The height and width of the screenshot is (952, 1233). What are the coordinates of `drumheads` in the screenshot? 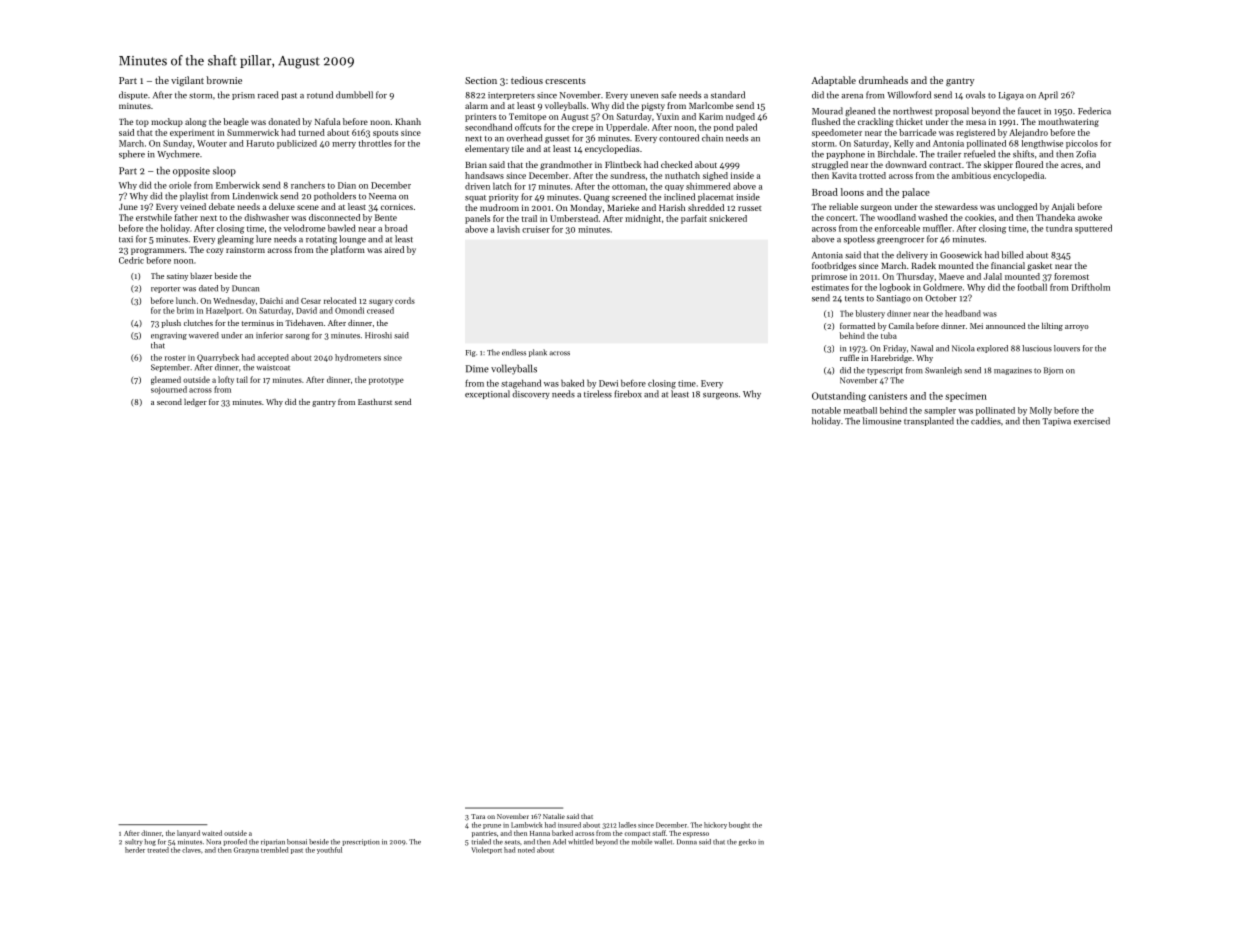 It's located at (883, 80).
